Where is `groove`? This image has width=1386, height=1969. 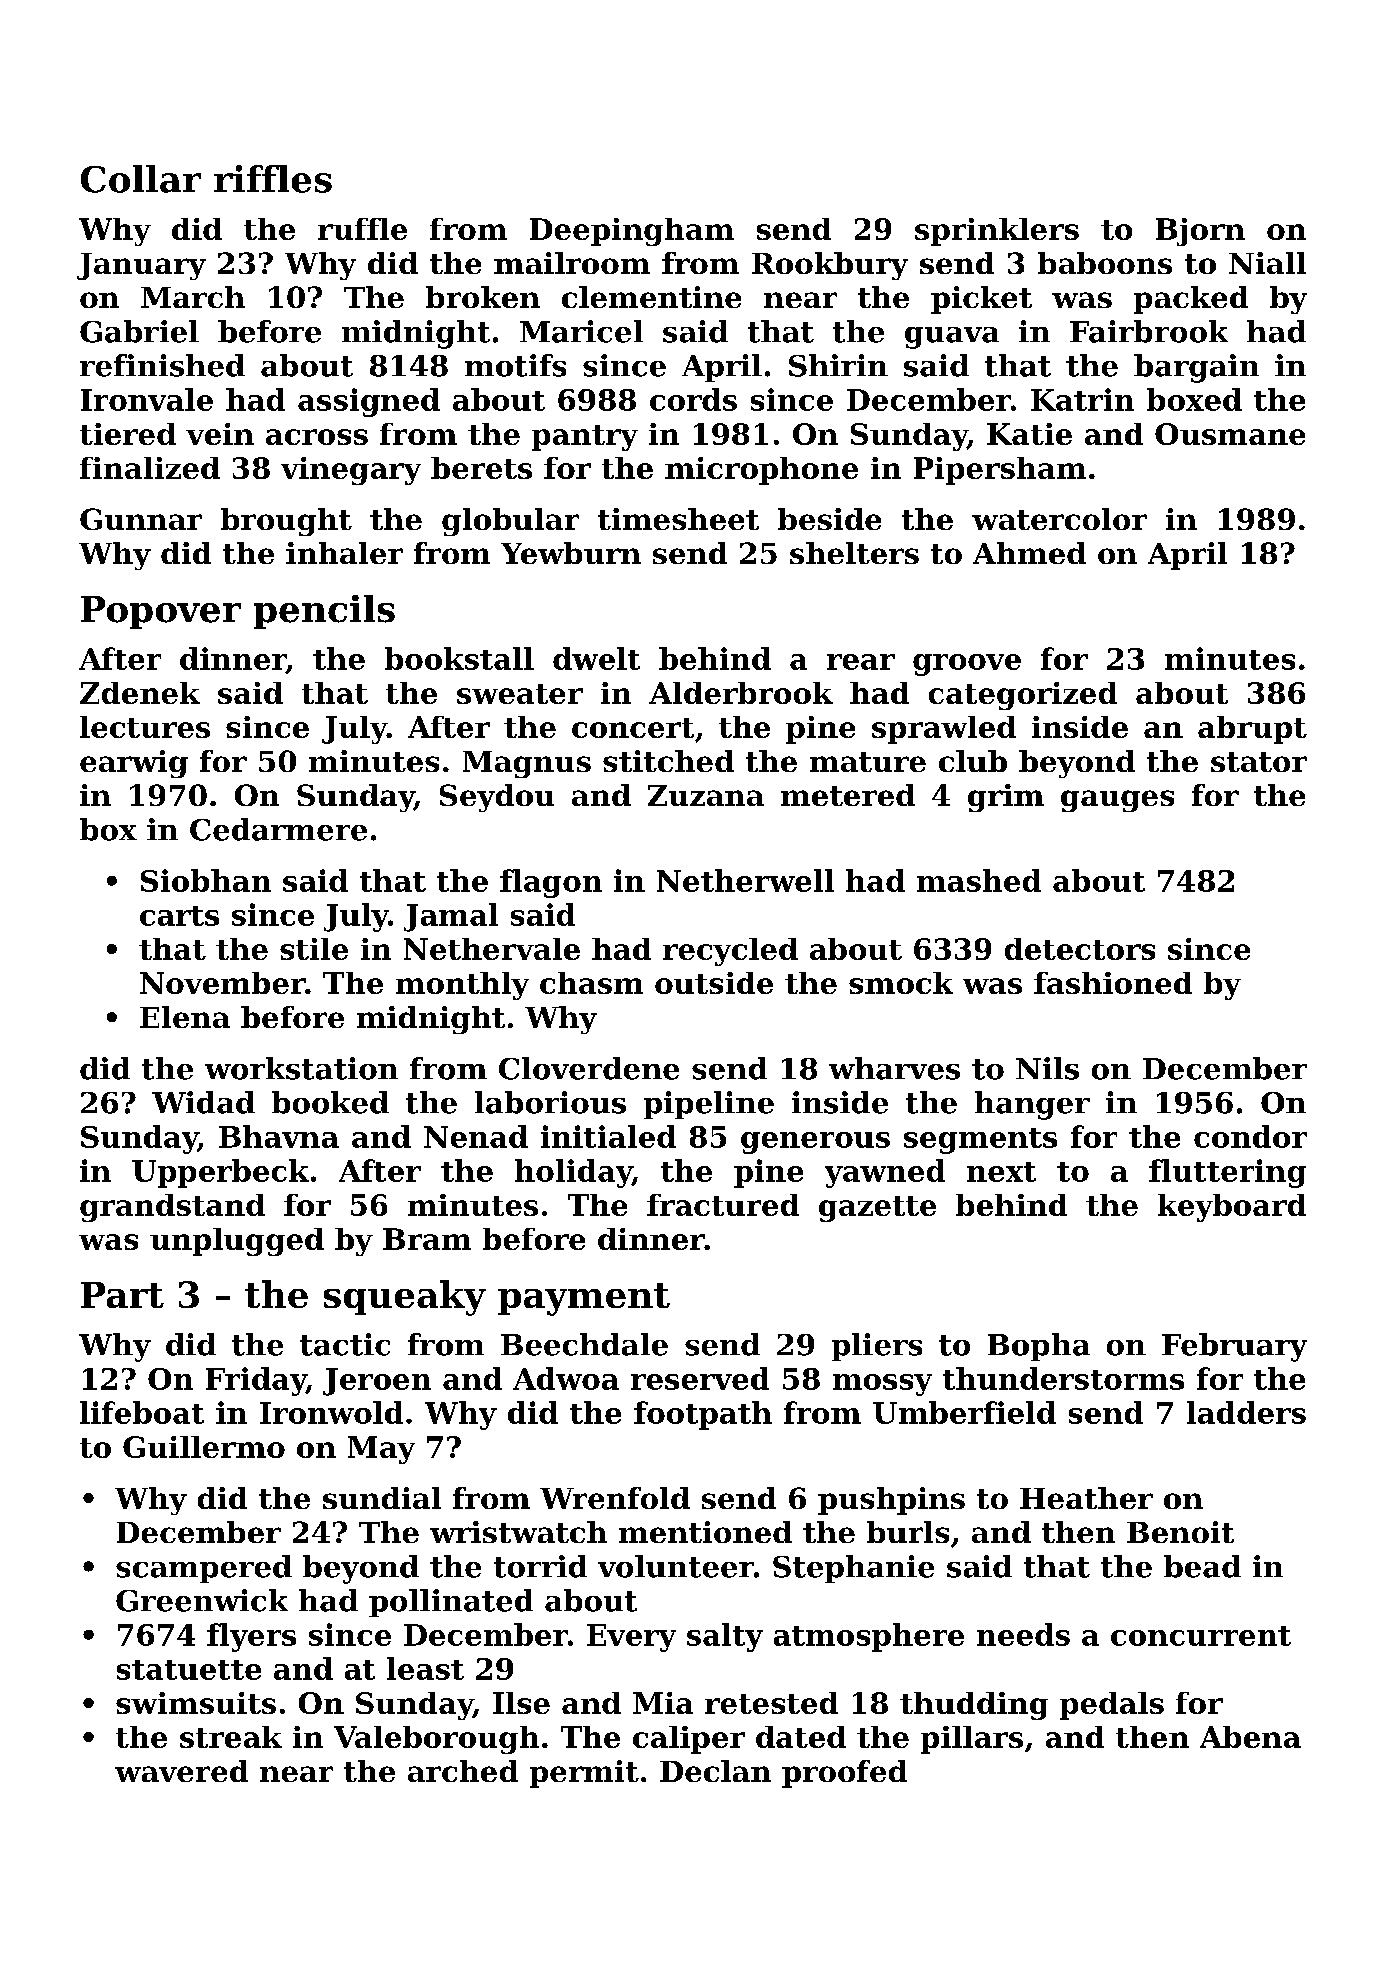
groove is located at coordinates (967, 665).
